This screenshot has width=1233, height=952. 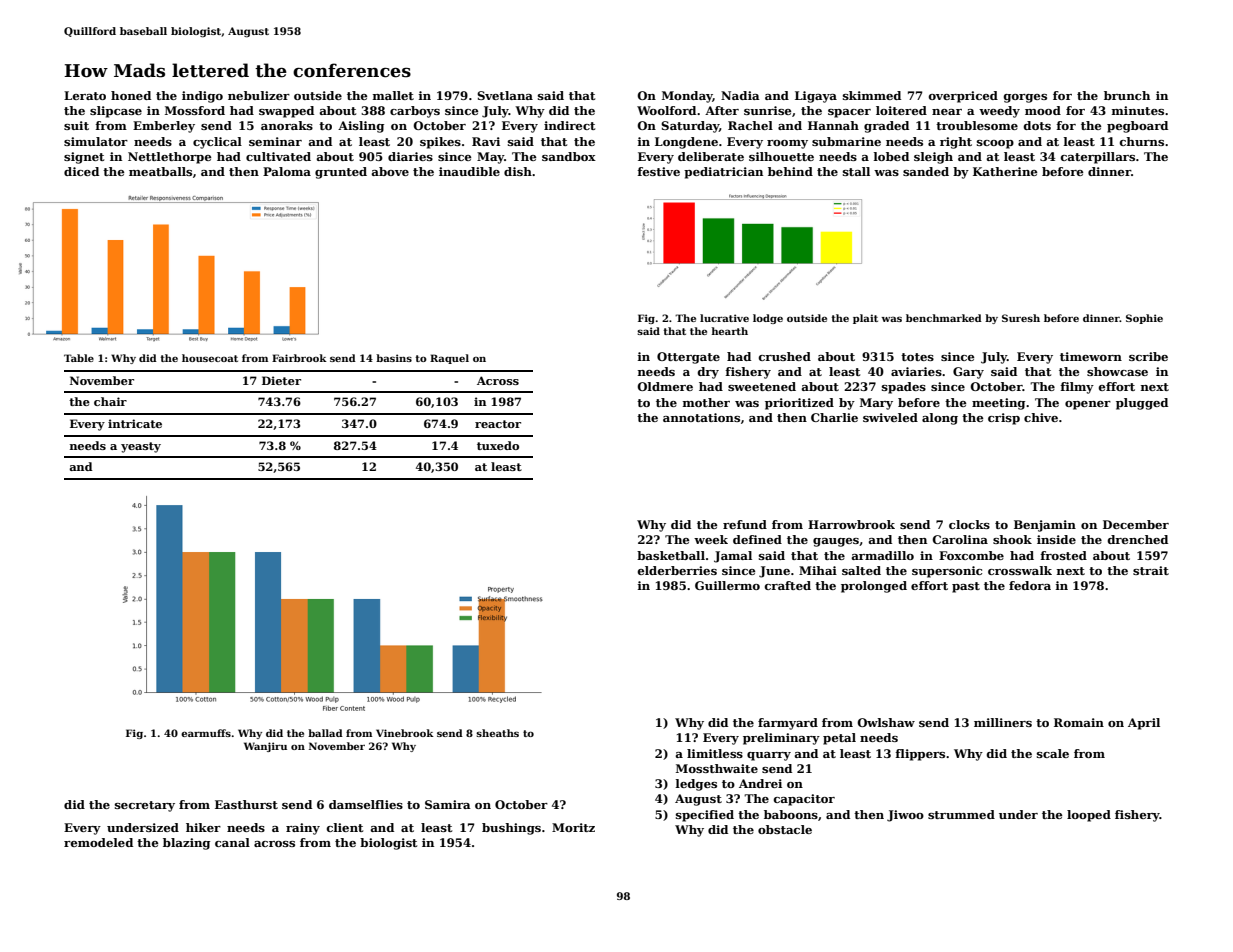 I want to click on Sophie, so click(x=1144, y=319).
